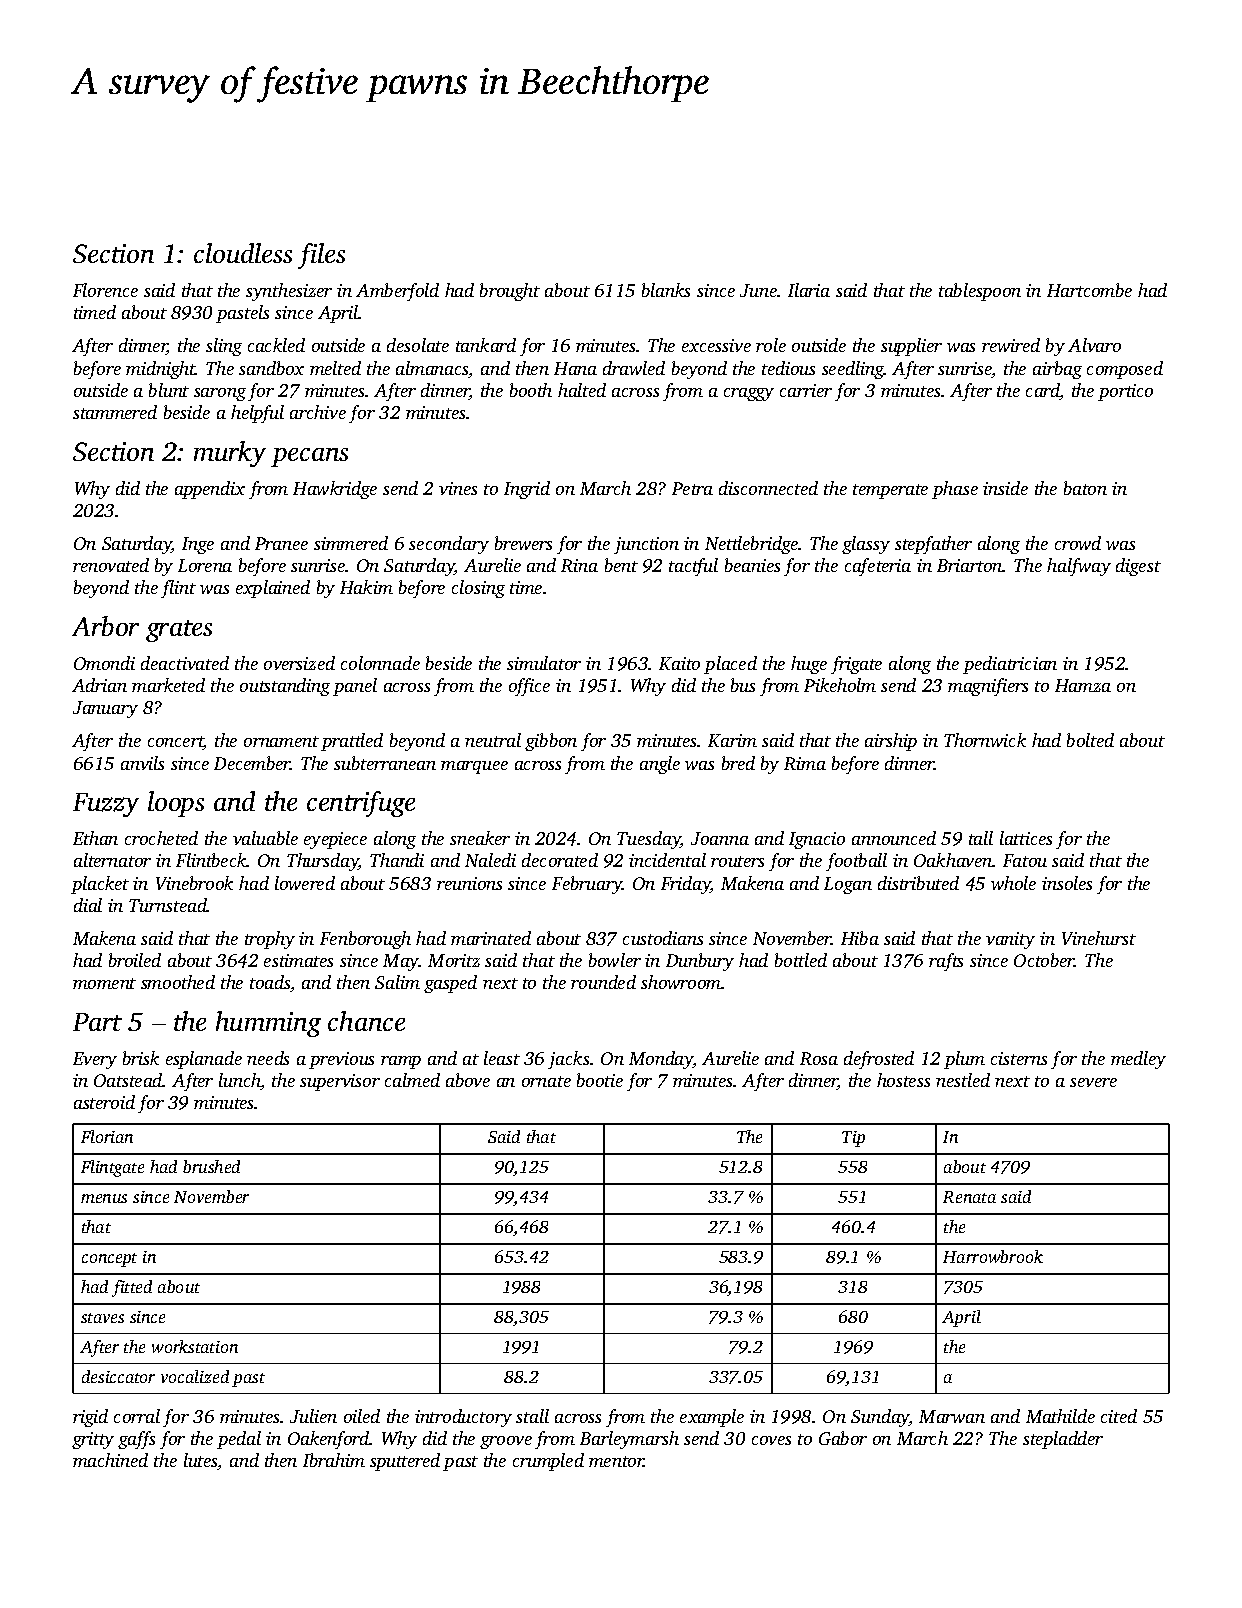 This screenshot has width=1242, height=1608. I want to click on tablespoon, so click(980, 292).
